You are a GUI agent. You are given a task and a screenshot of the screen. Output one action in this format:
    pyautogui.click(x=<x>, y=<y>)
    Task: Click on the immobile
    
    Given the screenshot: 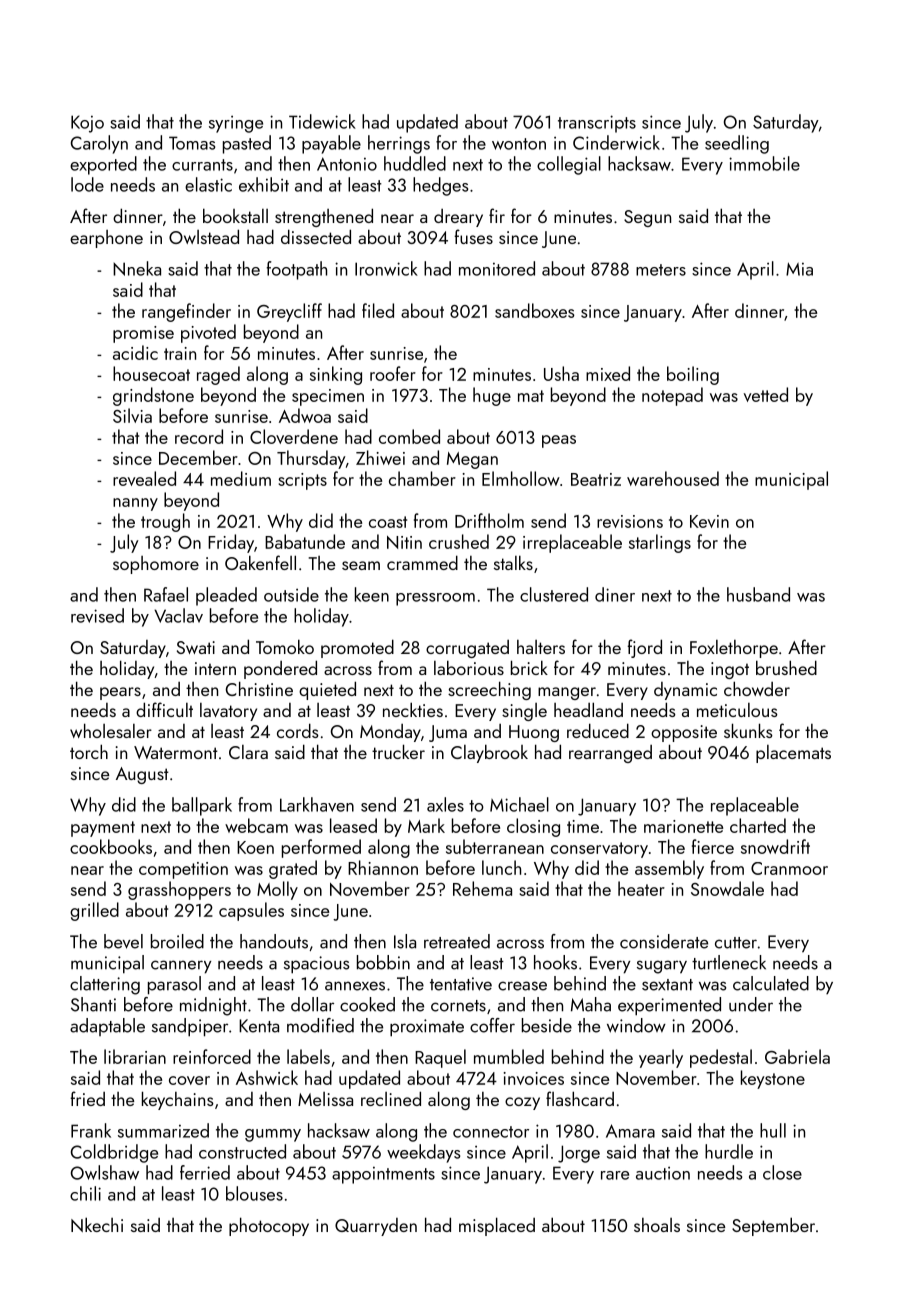 What is the action you would take?
    pyautogui.click(x=764, y=163)
